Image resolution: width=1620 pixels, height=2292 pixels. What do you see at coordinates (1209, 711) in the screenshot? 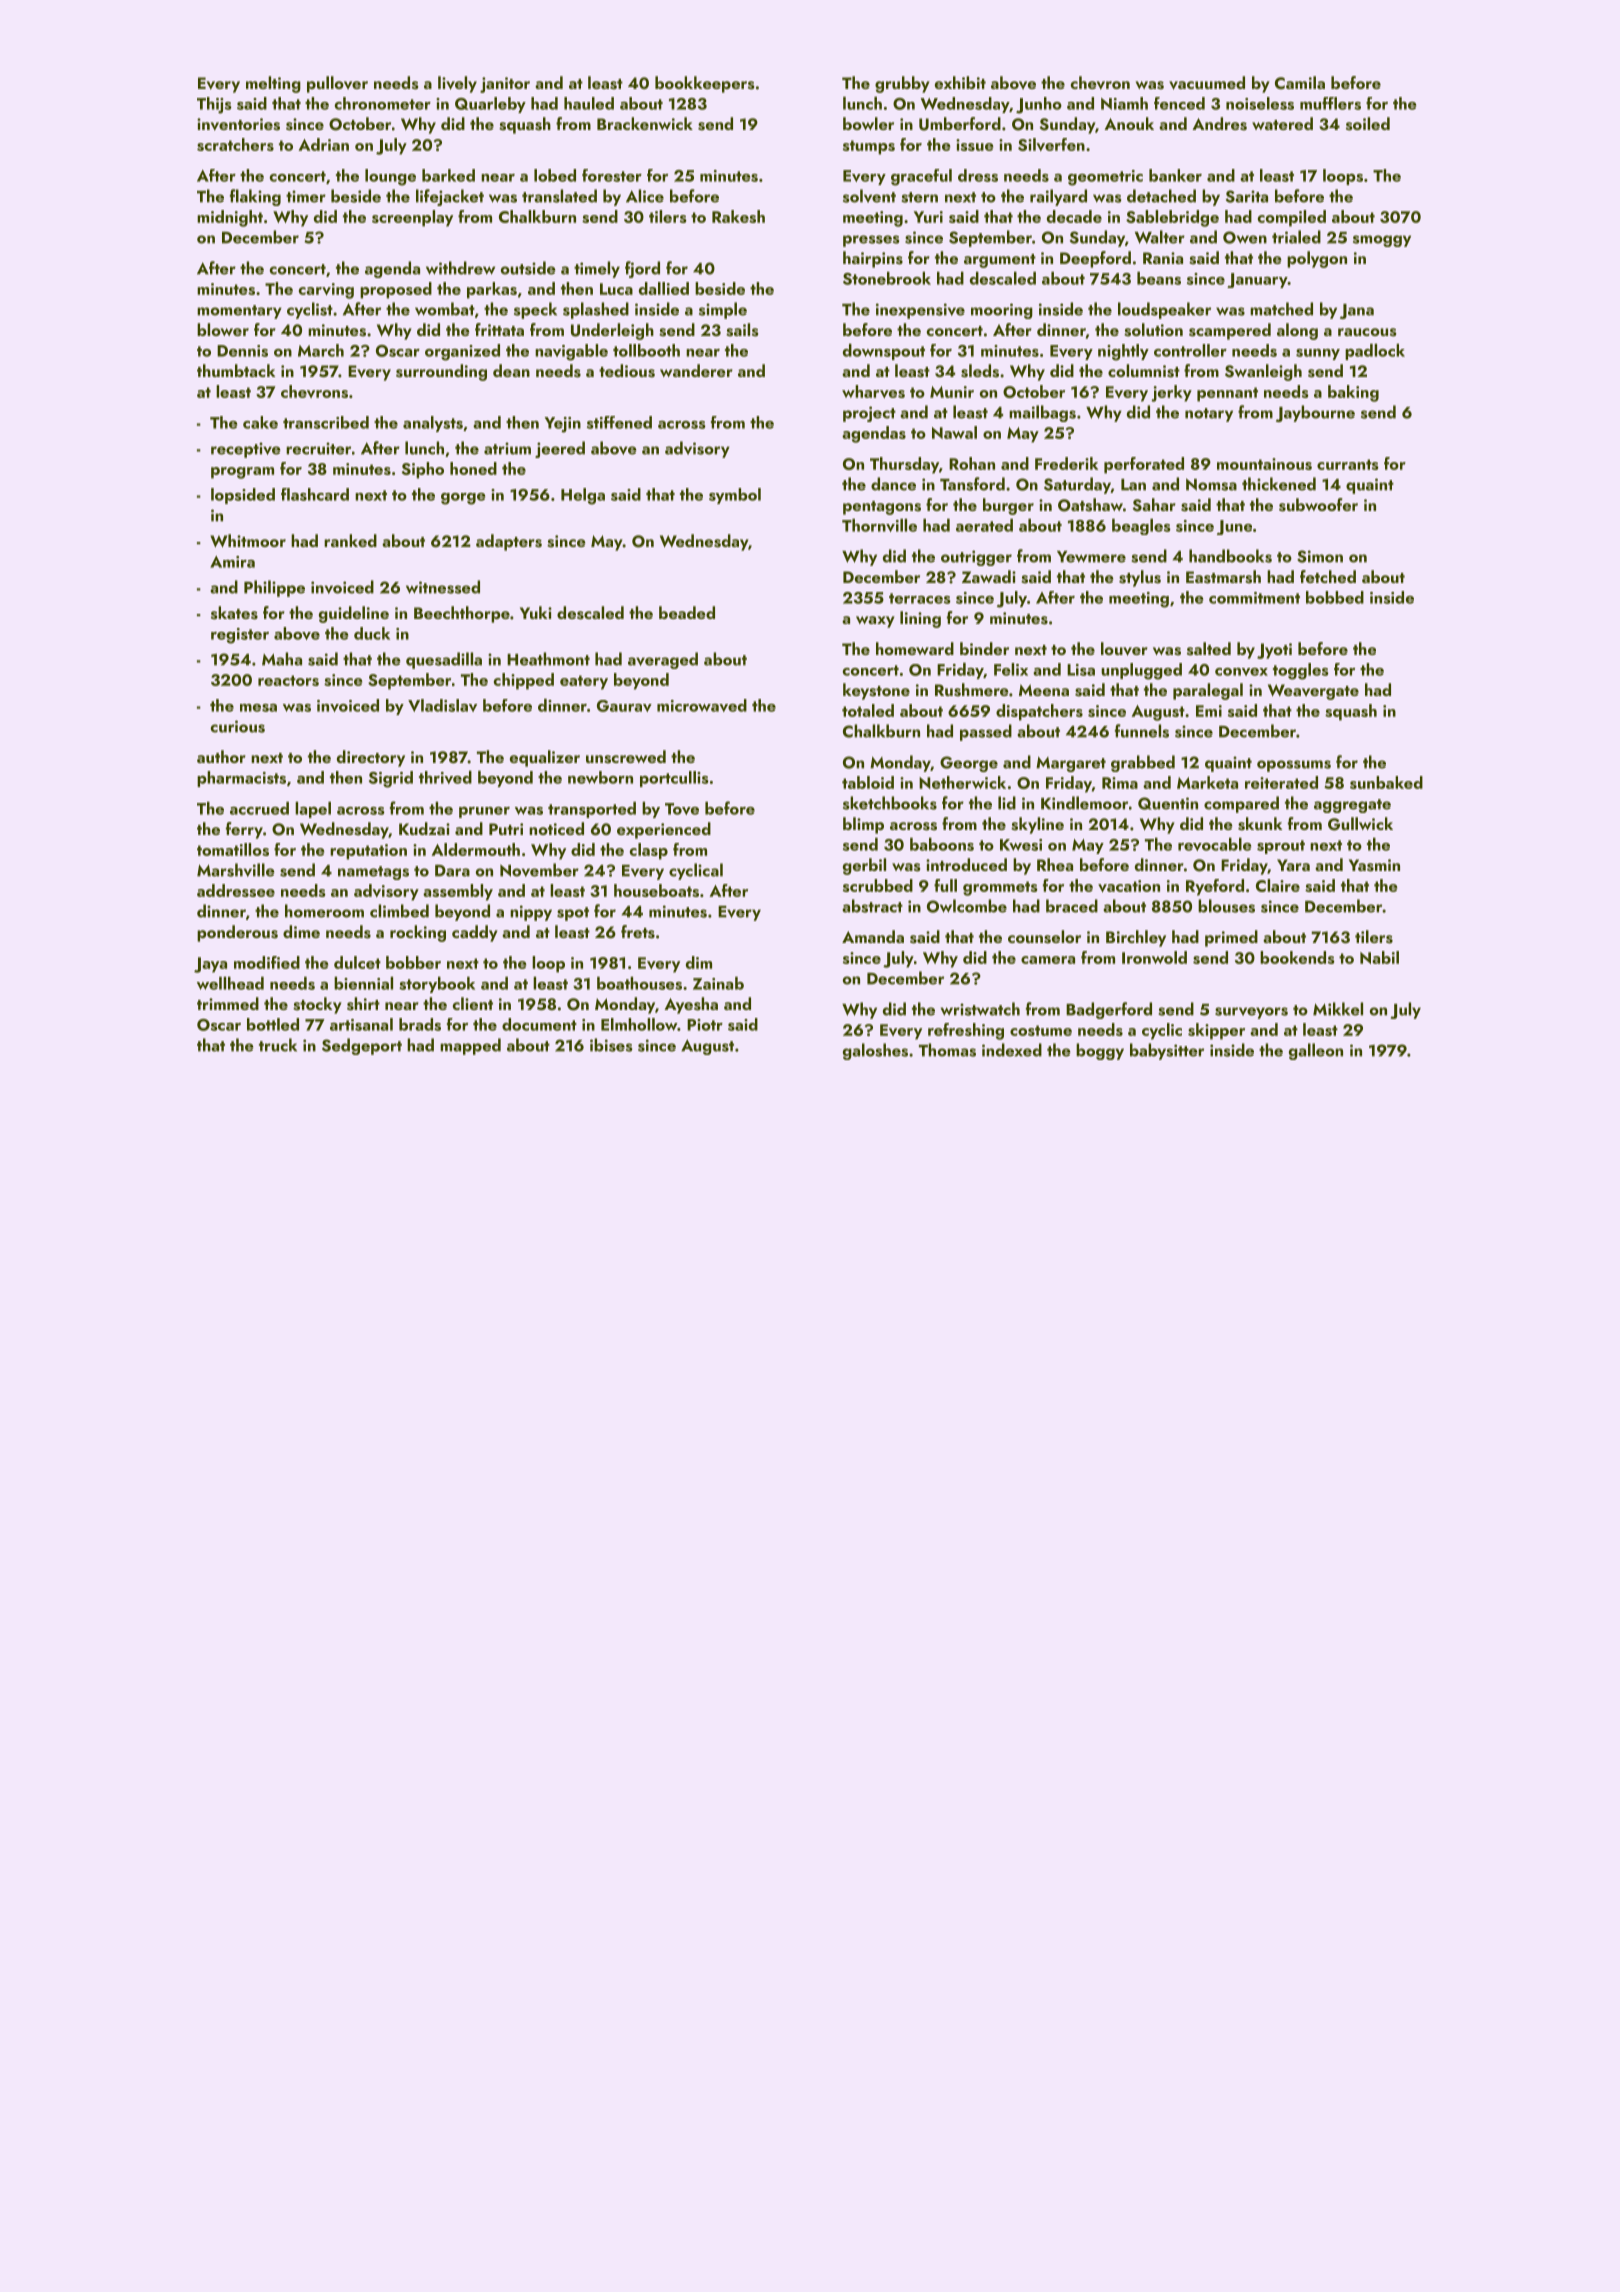
I see `Emi` at bounding box center [1209, 711].
